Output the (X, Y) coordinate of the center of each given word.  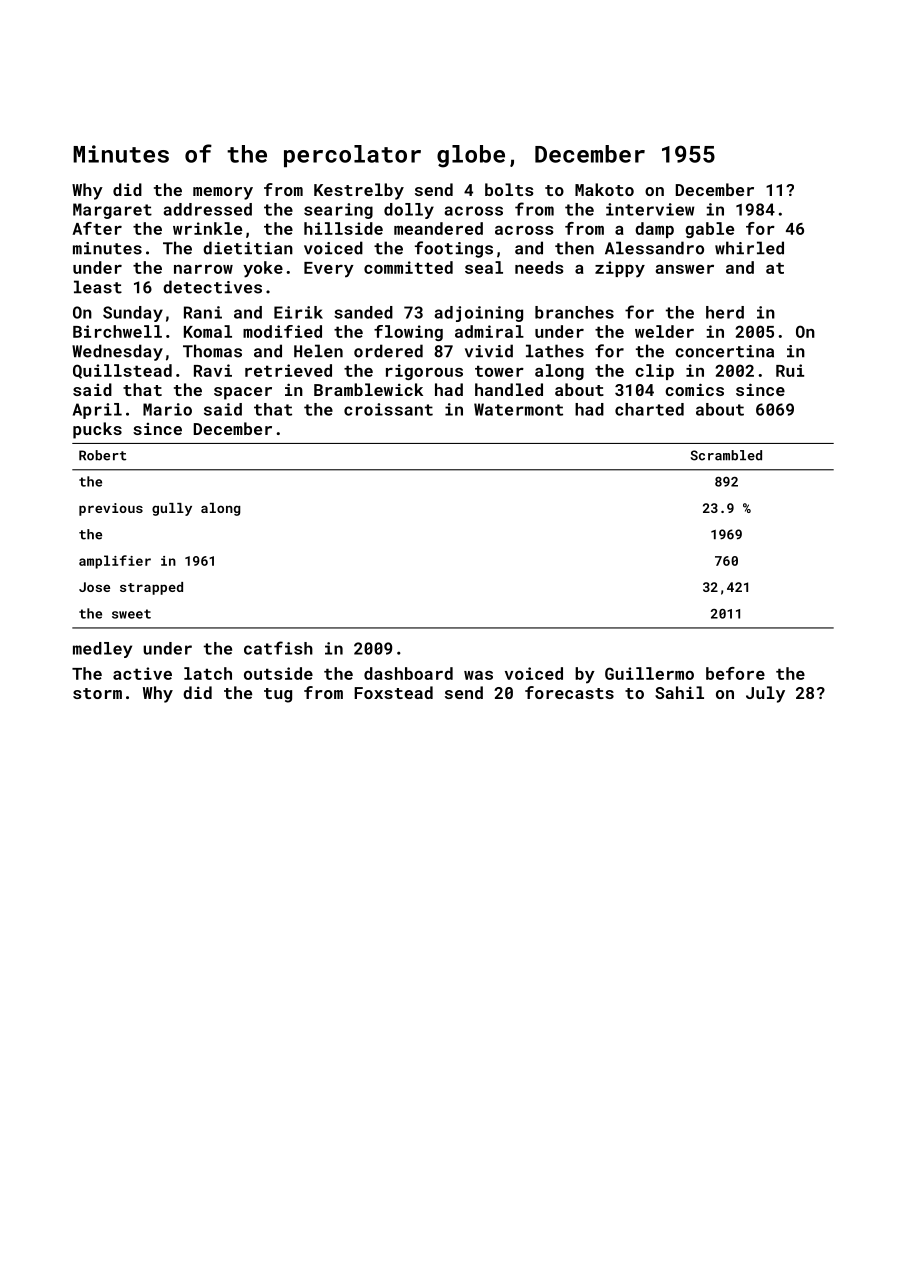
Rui (790, 370)
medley (102, 650)
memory (223, 193)
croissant (388, 409)
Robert (102, 455)
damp (654, 230)
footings (454, 249)
